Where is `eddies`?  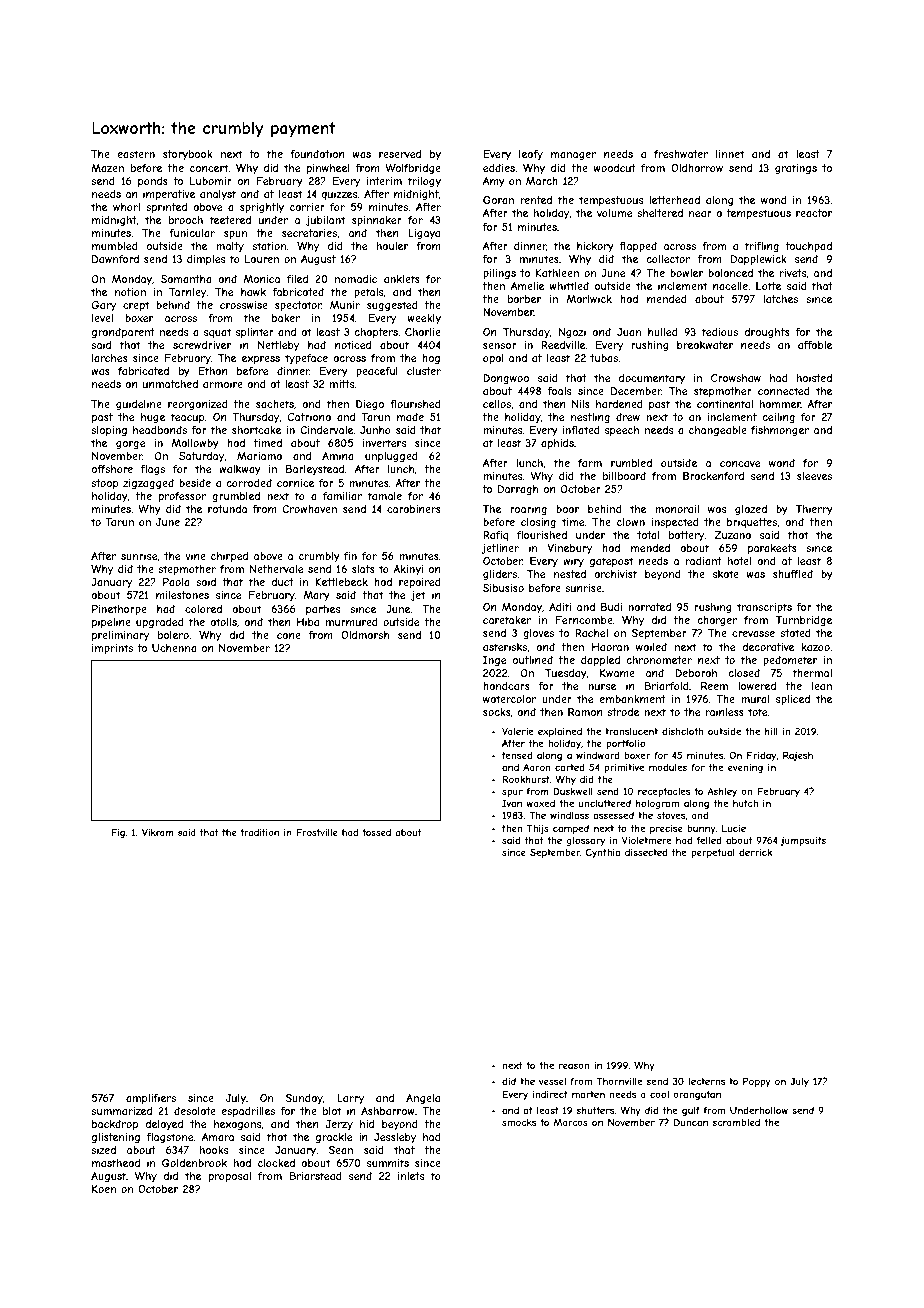
eddies is located at coordinates (499, 168).
